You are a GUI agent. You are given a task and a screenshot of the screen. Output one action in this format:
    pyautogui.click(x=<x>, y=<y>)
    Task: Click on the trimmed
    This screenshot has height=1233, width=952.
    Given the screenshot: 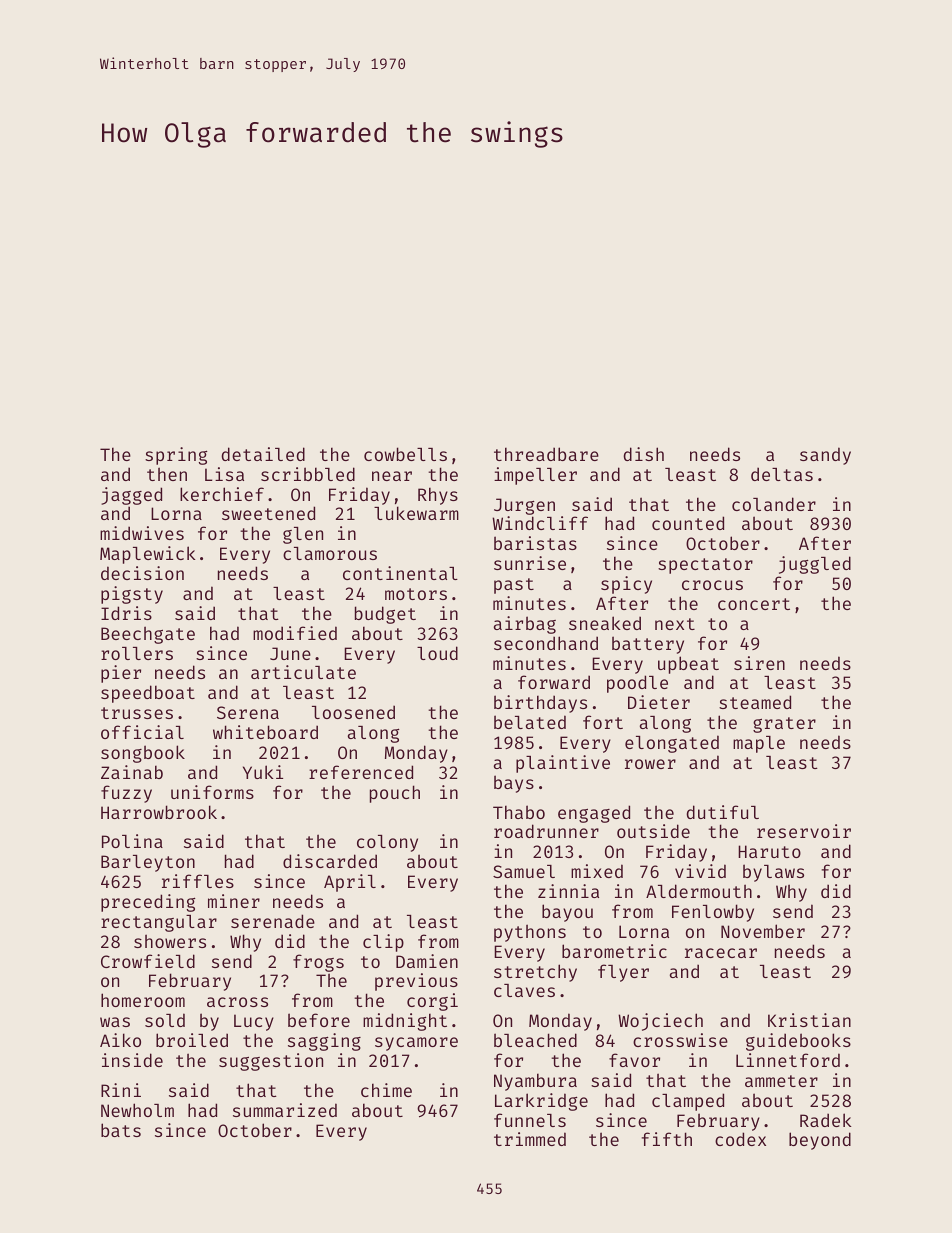 What is the action you would take?
    pyautogui.click(x=530, y=1139)
